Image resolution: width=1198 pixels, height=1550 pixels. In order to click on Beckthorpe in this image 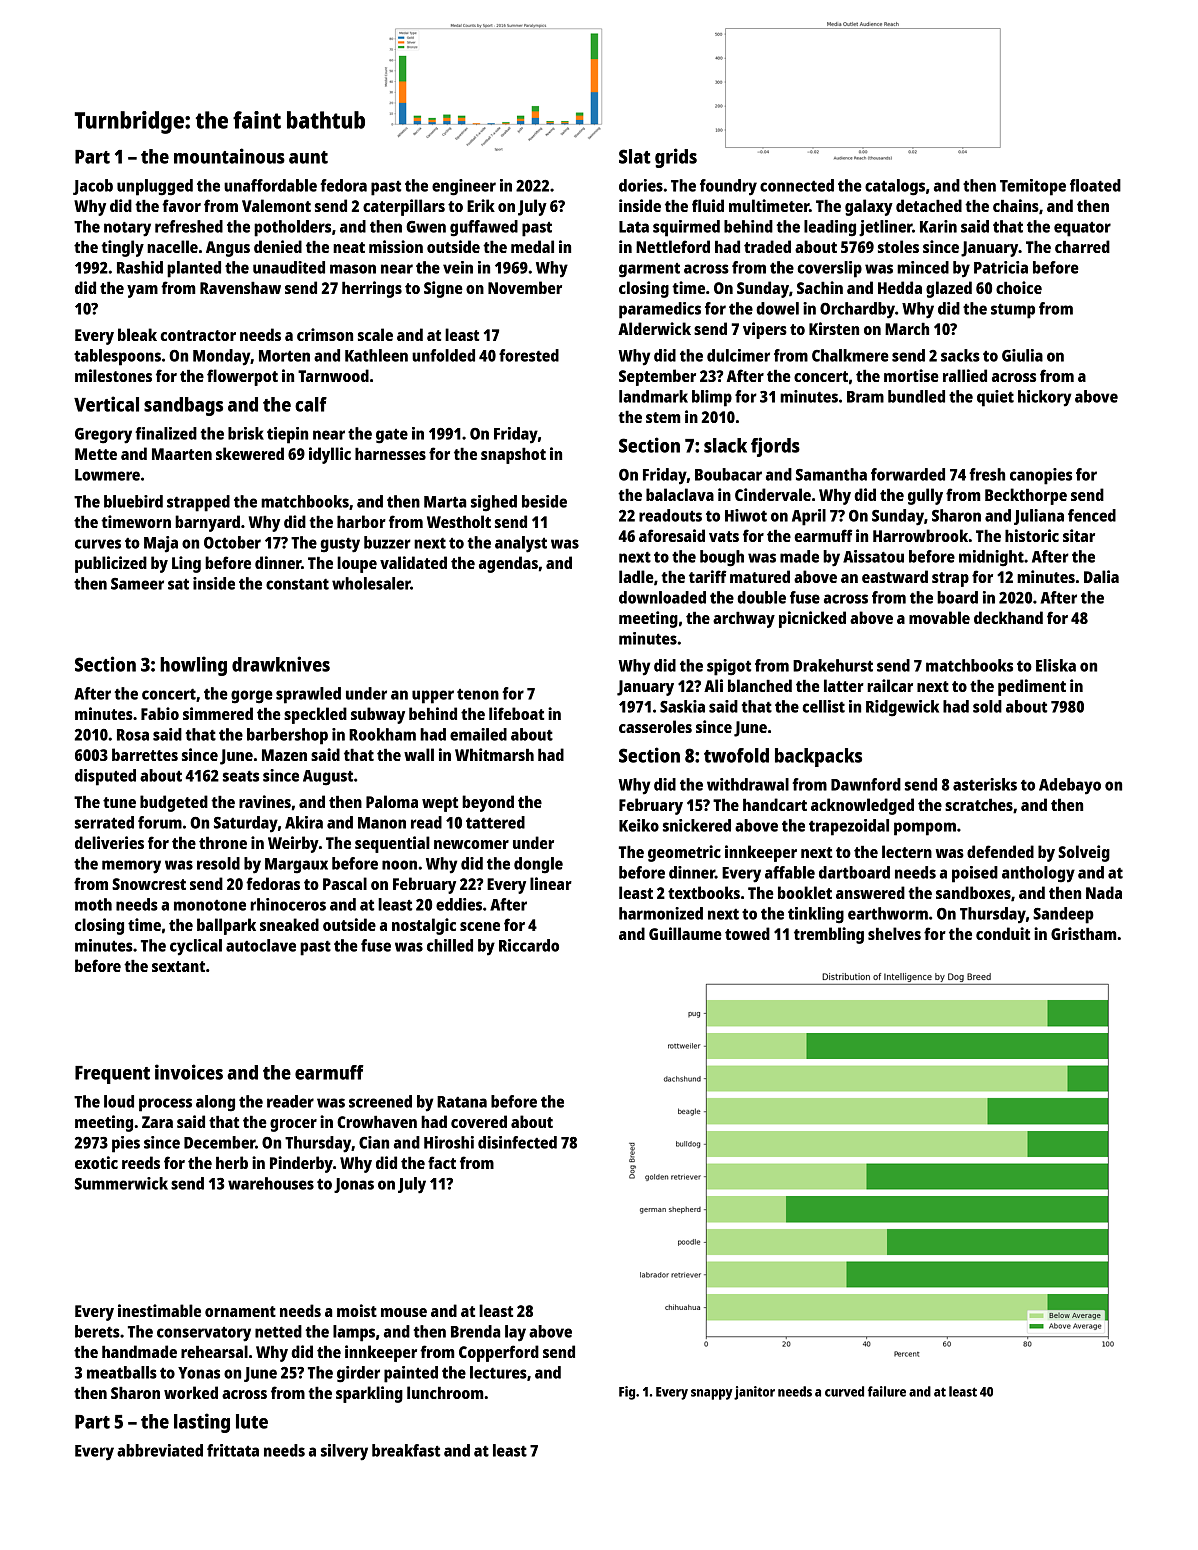, I will do `click(1026, 496)`.
